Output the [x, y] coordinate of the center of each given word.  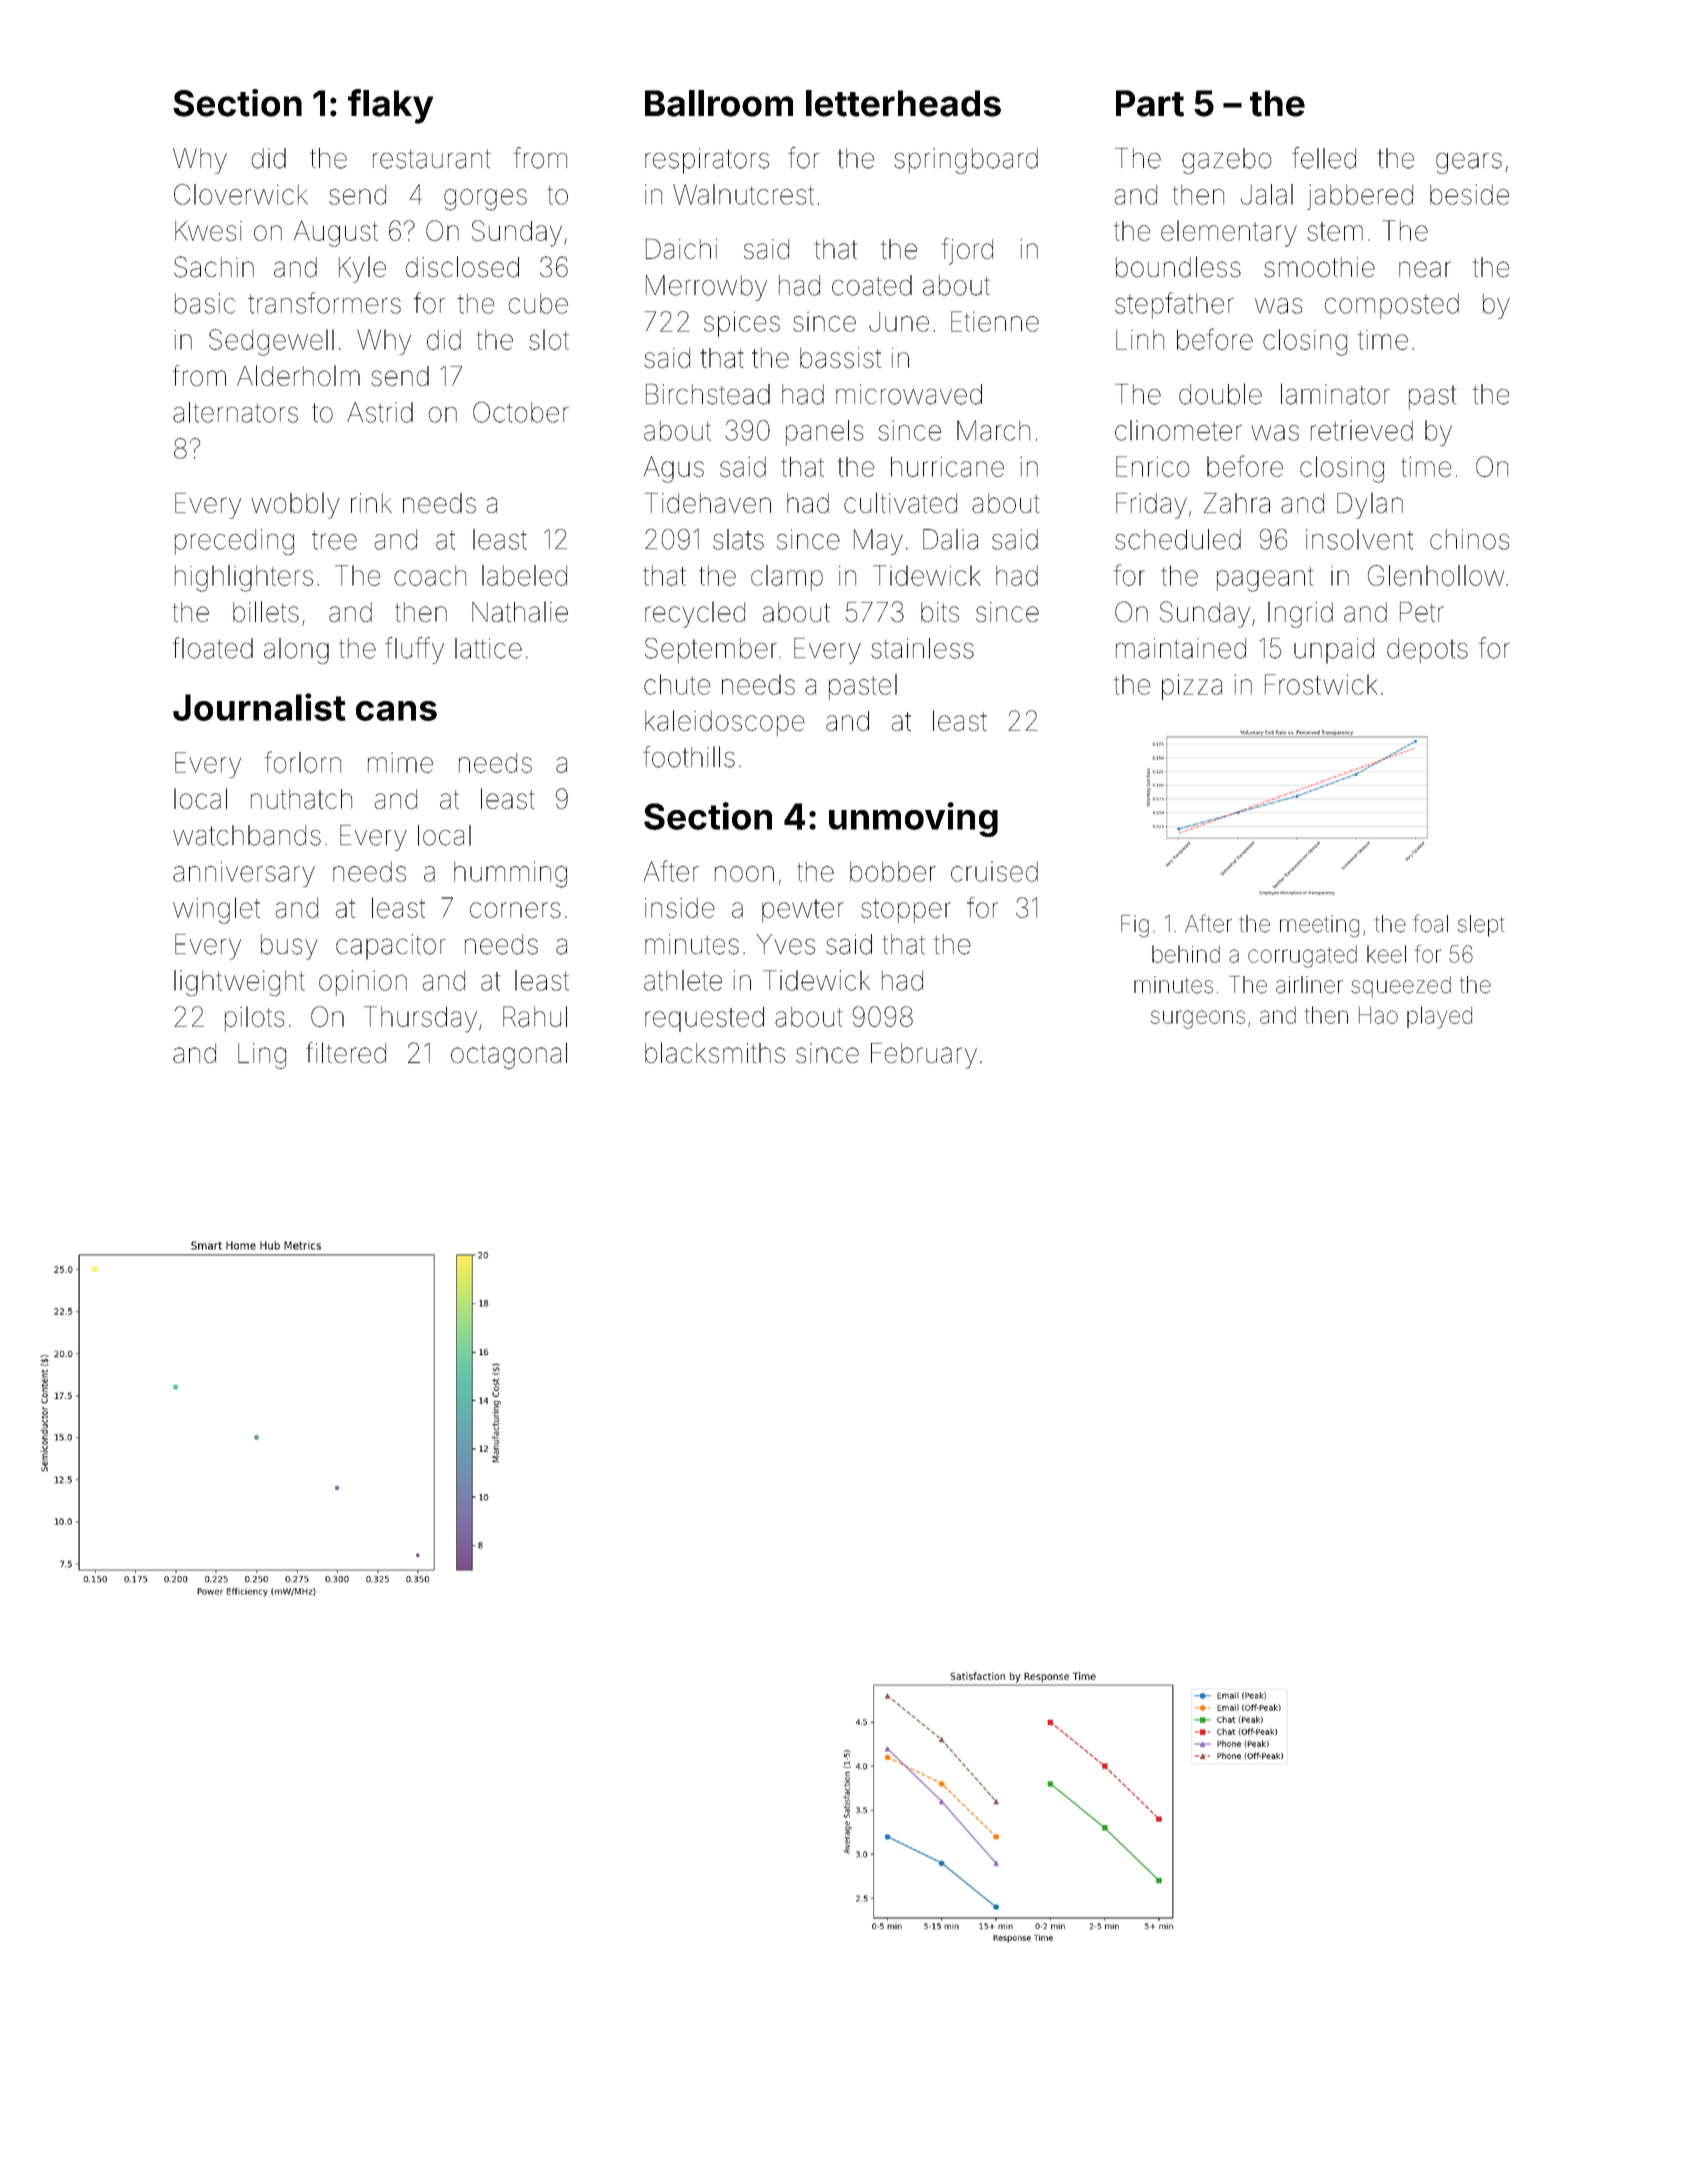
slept [1481, 926]
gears [1469, 163]
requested [704, 1019]
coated [872, 285]
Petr [1422, 612]
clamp [787, 578]
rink [371, 503]
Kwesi [208, 231]
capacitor [391, 947]
